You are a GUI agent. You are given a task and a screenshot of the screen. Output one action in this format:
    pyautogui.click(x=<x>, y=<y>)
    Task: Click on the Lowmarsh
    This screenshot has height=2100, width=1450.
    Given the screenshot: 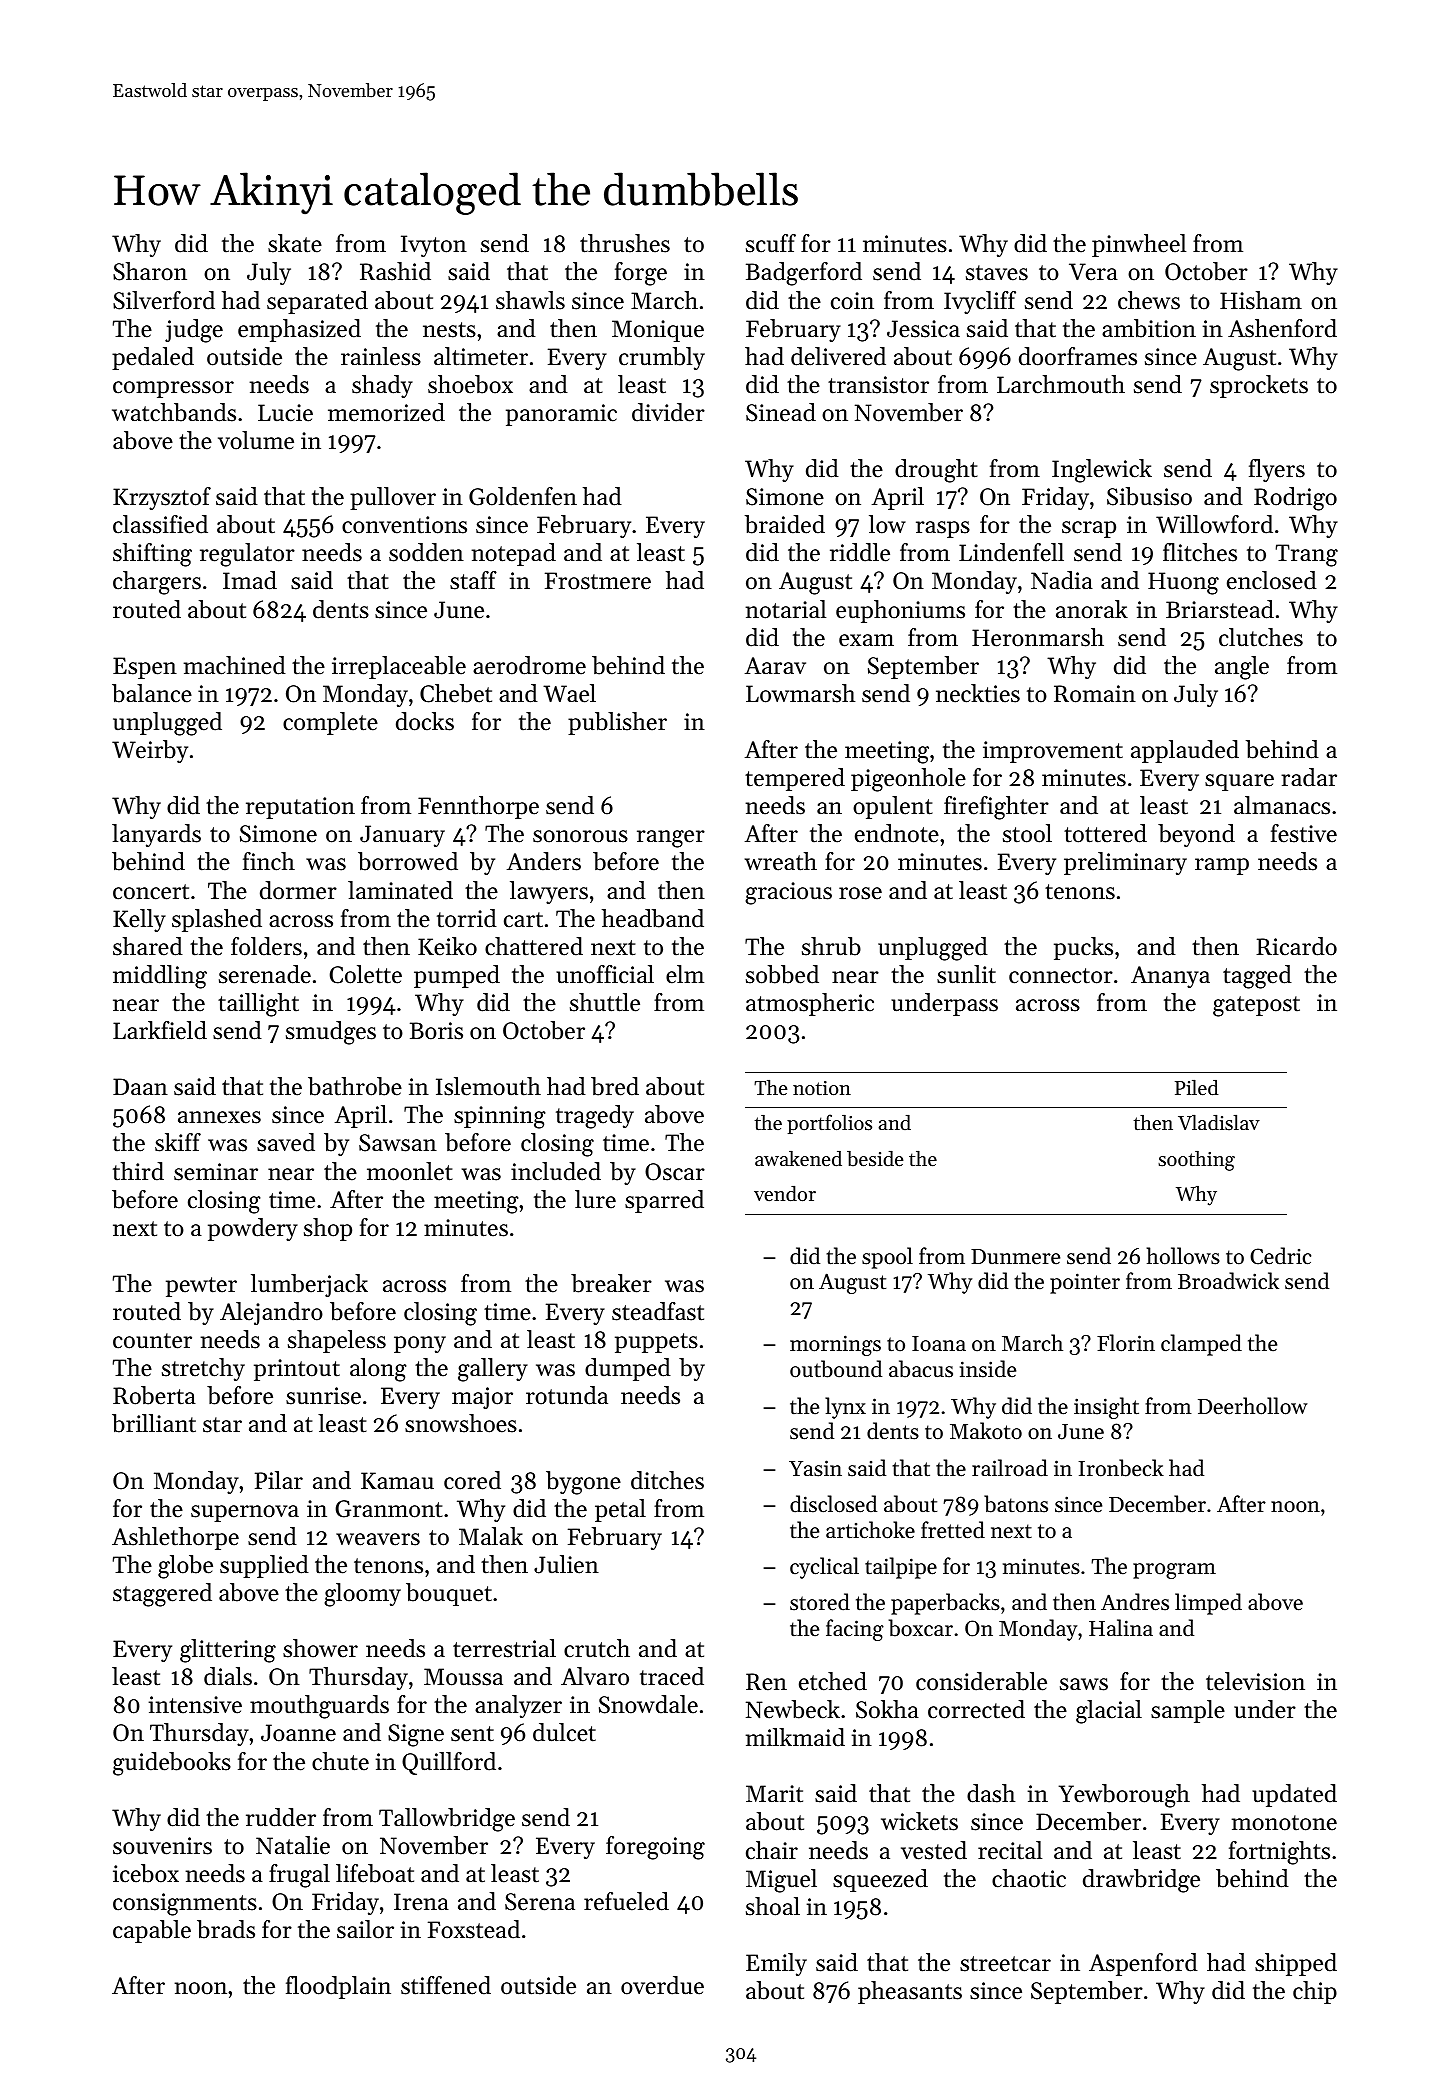 What is the action you would take?
    pyautogui.click(x=800, y=693)
